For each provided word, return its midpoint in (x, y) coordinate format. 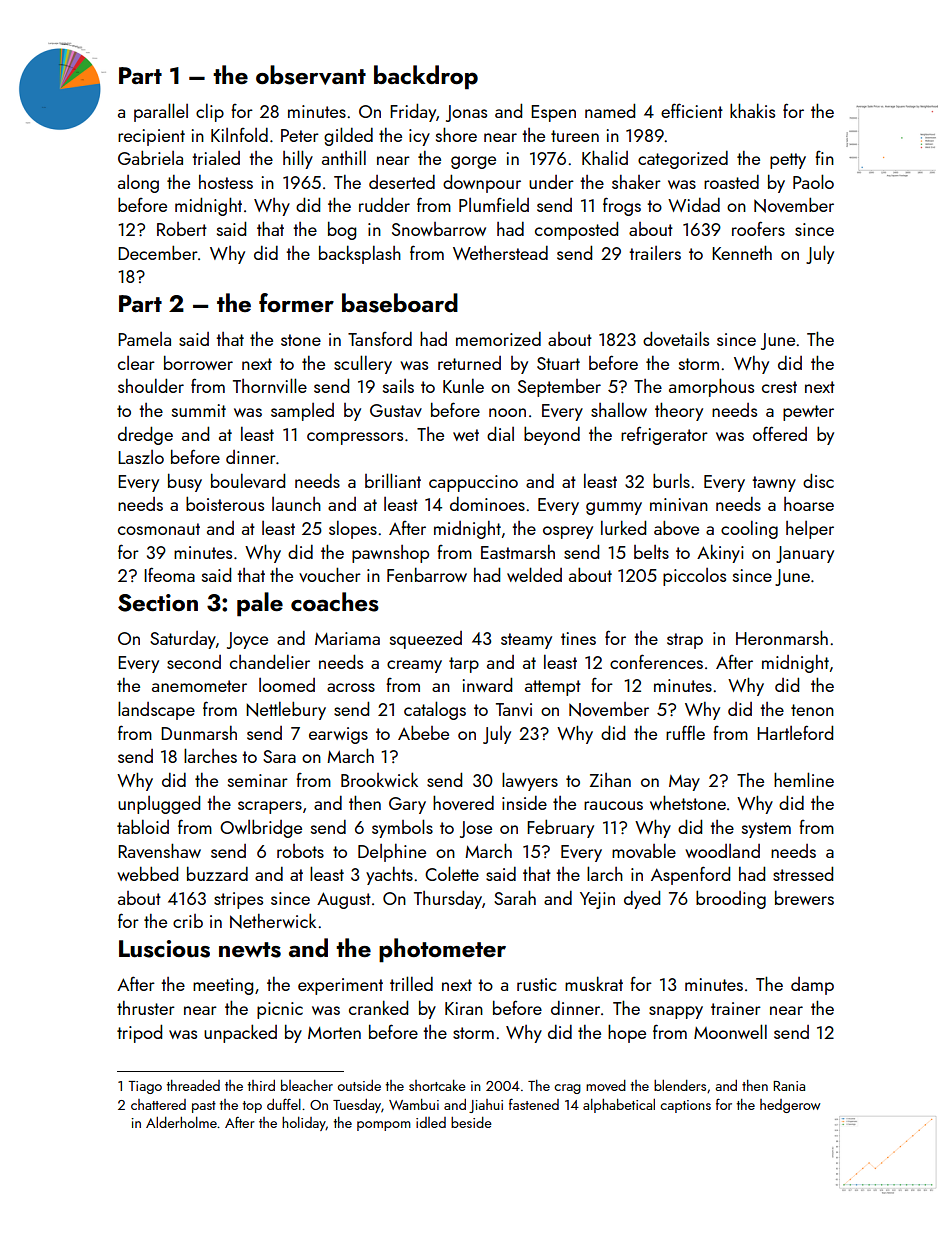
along (138, 184)
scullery (363, 364)
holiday (304, 1124)
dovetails (676, 338)
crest (779, 387)
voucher (330, 574)
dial (500, 433)
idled (431, 1122)
